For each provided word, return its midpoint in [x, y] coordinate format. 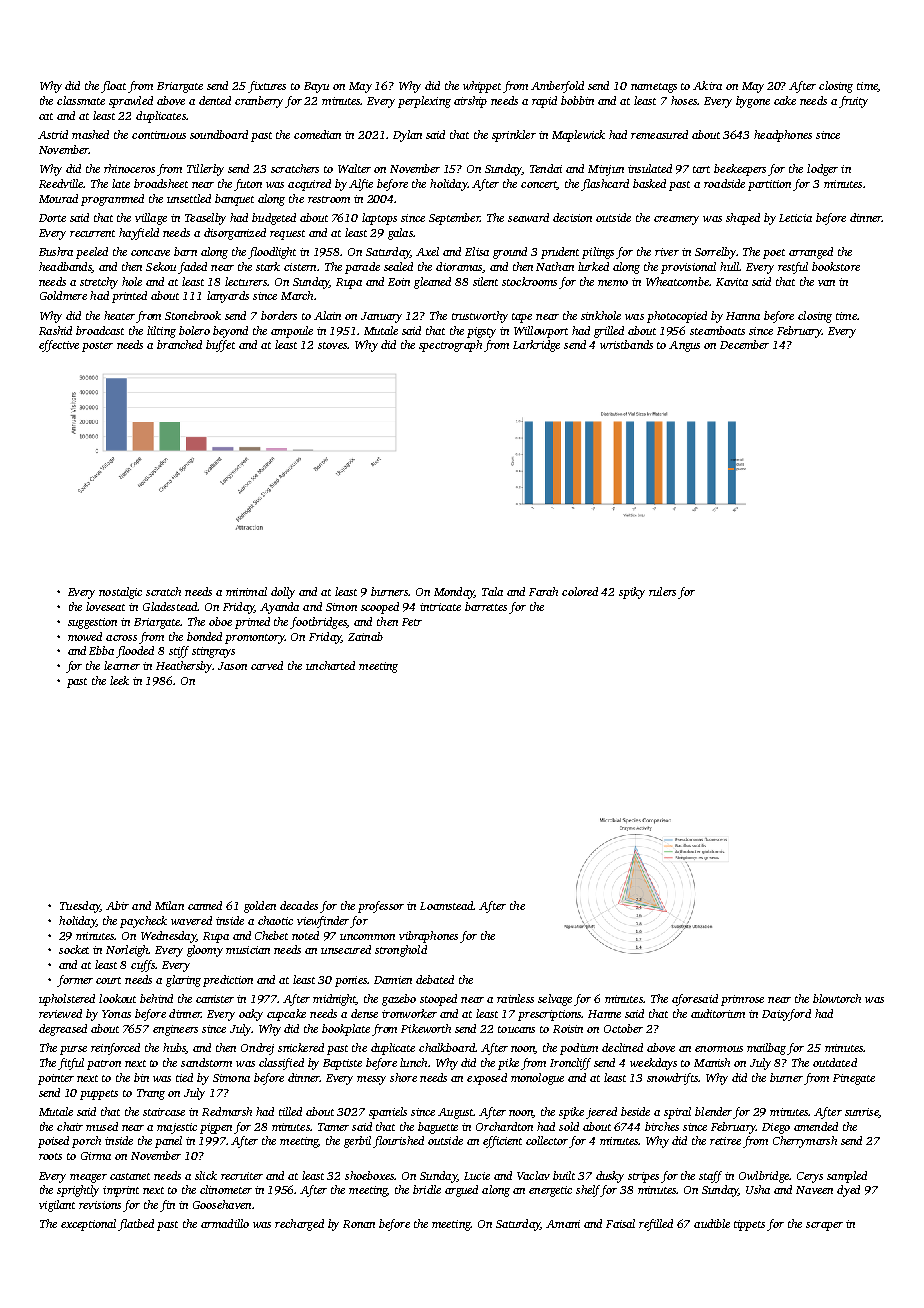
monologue [537, 1079]
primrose [742, 1000]
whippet [482, 87]
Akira [707, 85]
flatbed [136, 1225]
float [113, 87]
